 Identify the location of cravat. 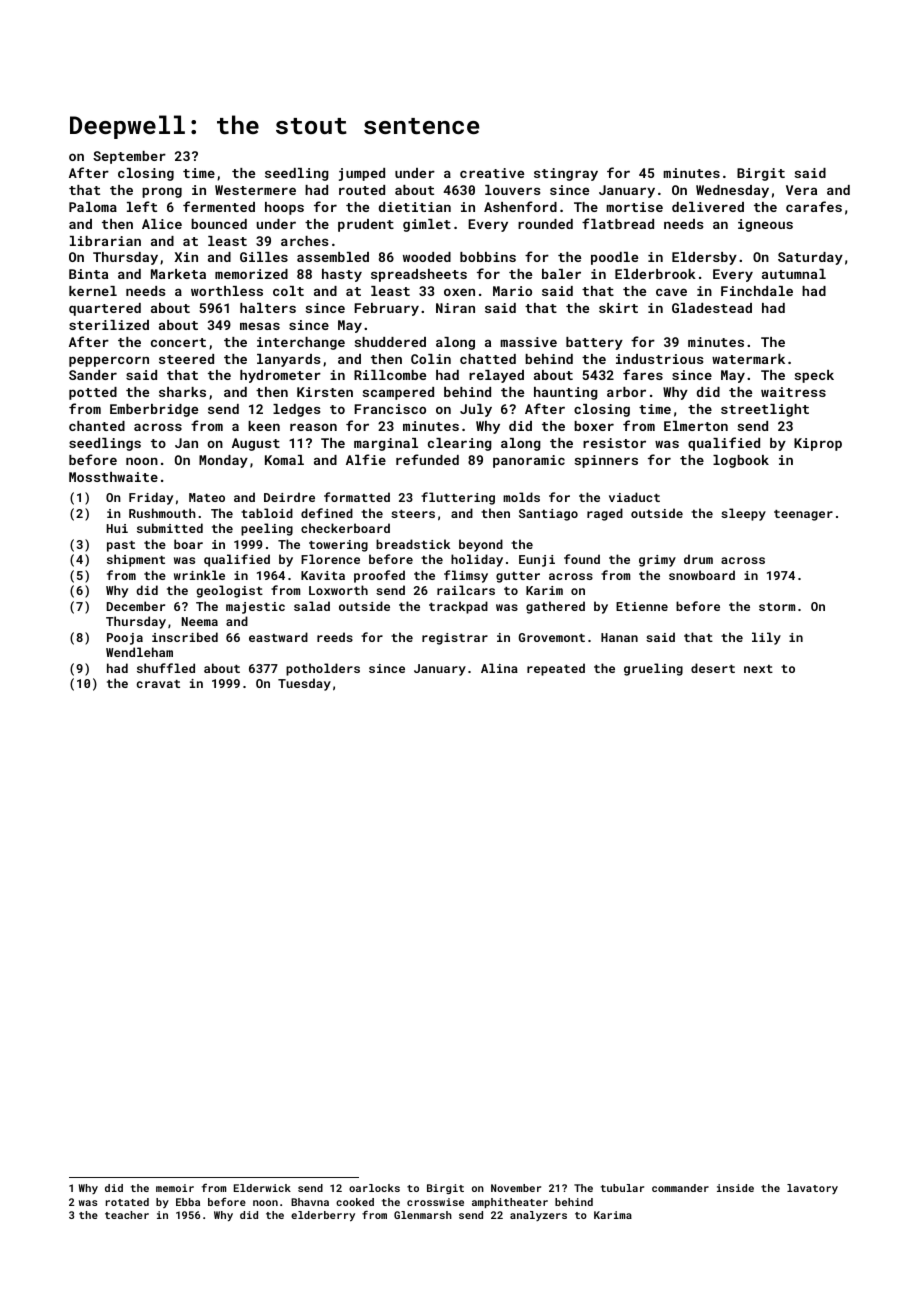
(158, 684).
